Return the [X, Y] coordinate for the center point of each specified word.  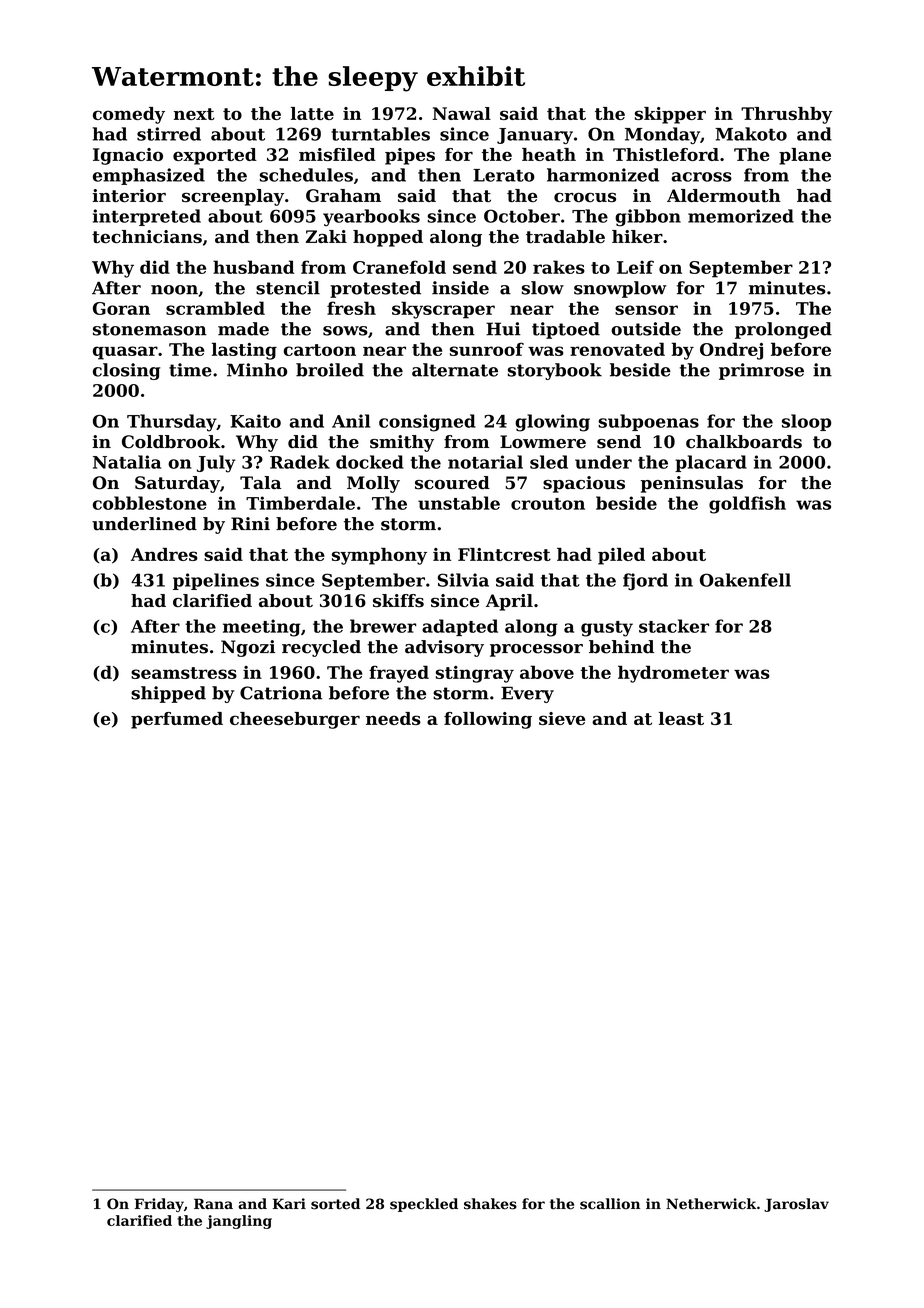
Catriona [281, 693]
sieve [562, 718]
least [681, 718]
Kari [289, 1203]
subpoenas [648, 422]
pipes [410, 156]
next [194, 114]
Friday [159, 1205]
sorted [335, 1204]
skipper [670, 115]
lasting [244, 351]
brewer [383, 626]
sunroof [487, 349]
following [488, 720]
